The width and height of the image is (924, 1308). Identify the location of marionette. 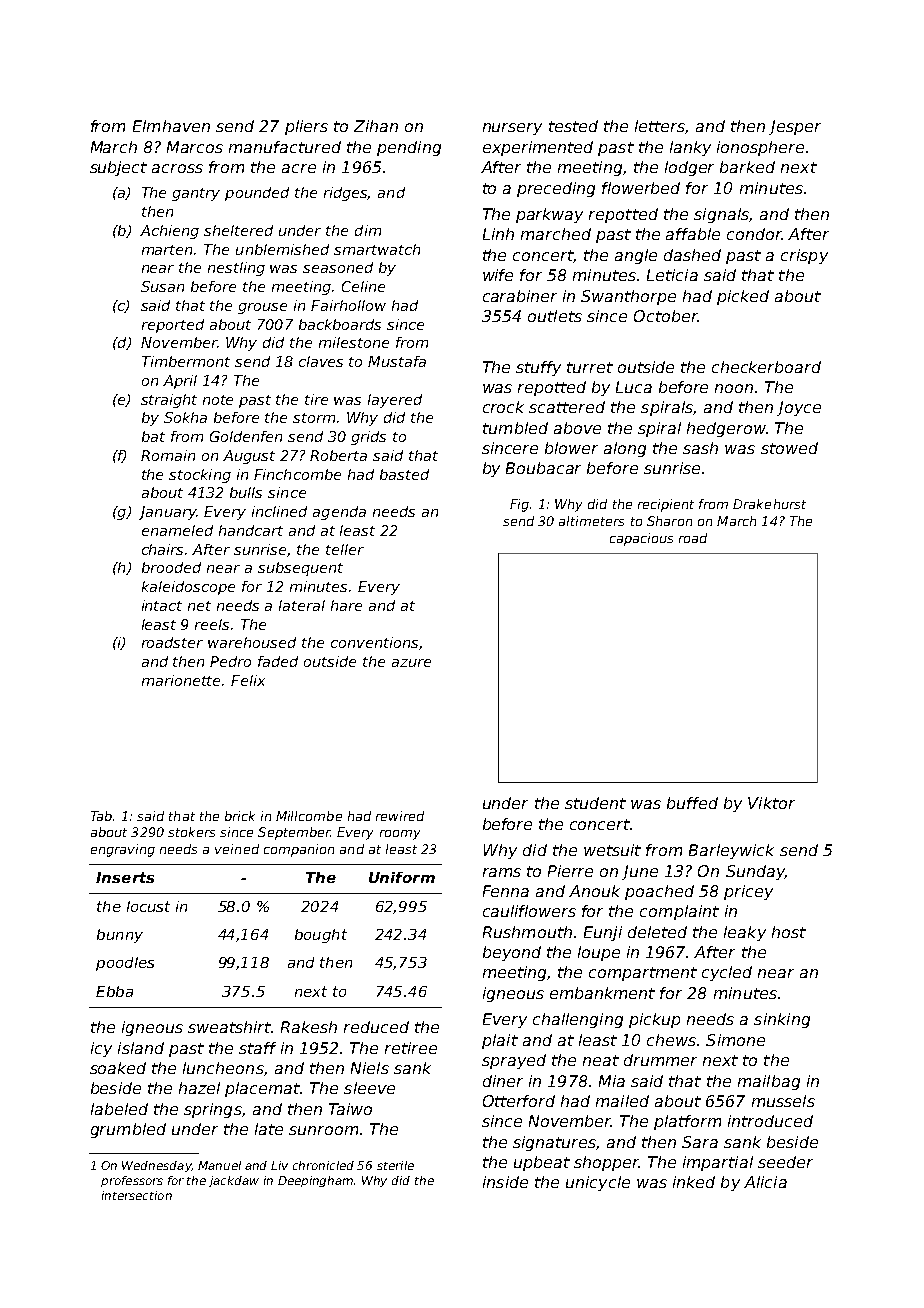
(181, 680).
